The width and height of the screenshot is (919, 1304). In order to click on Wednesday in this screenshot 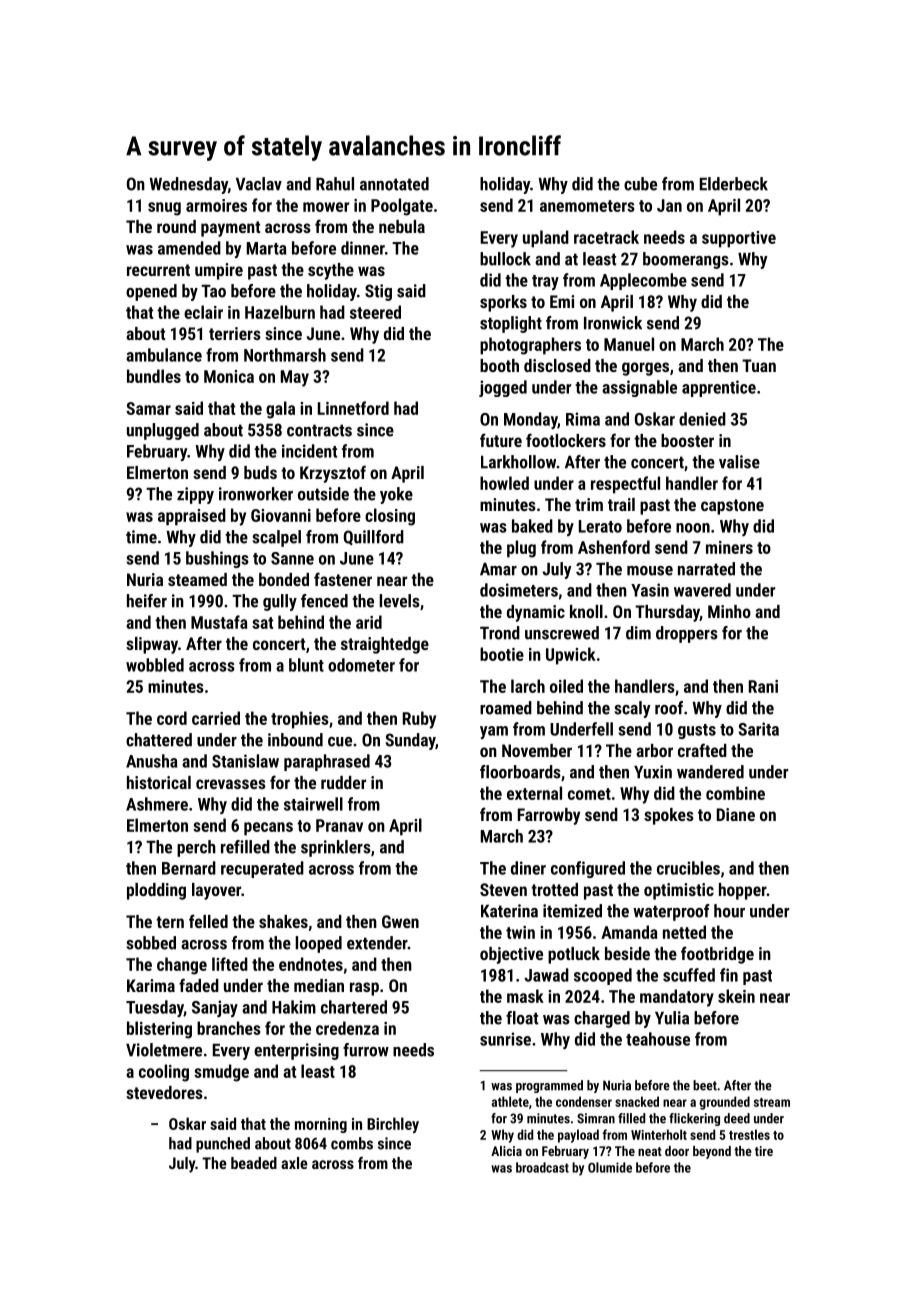, I will do `click(189, 185)`.
